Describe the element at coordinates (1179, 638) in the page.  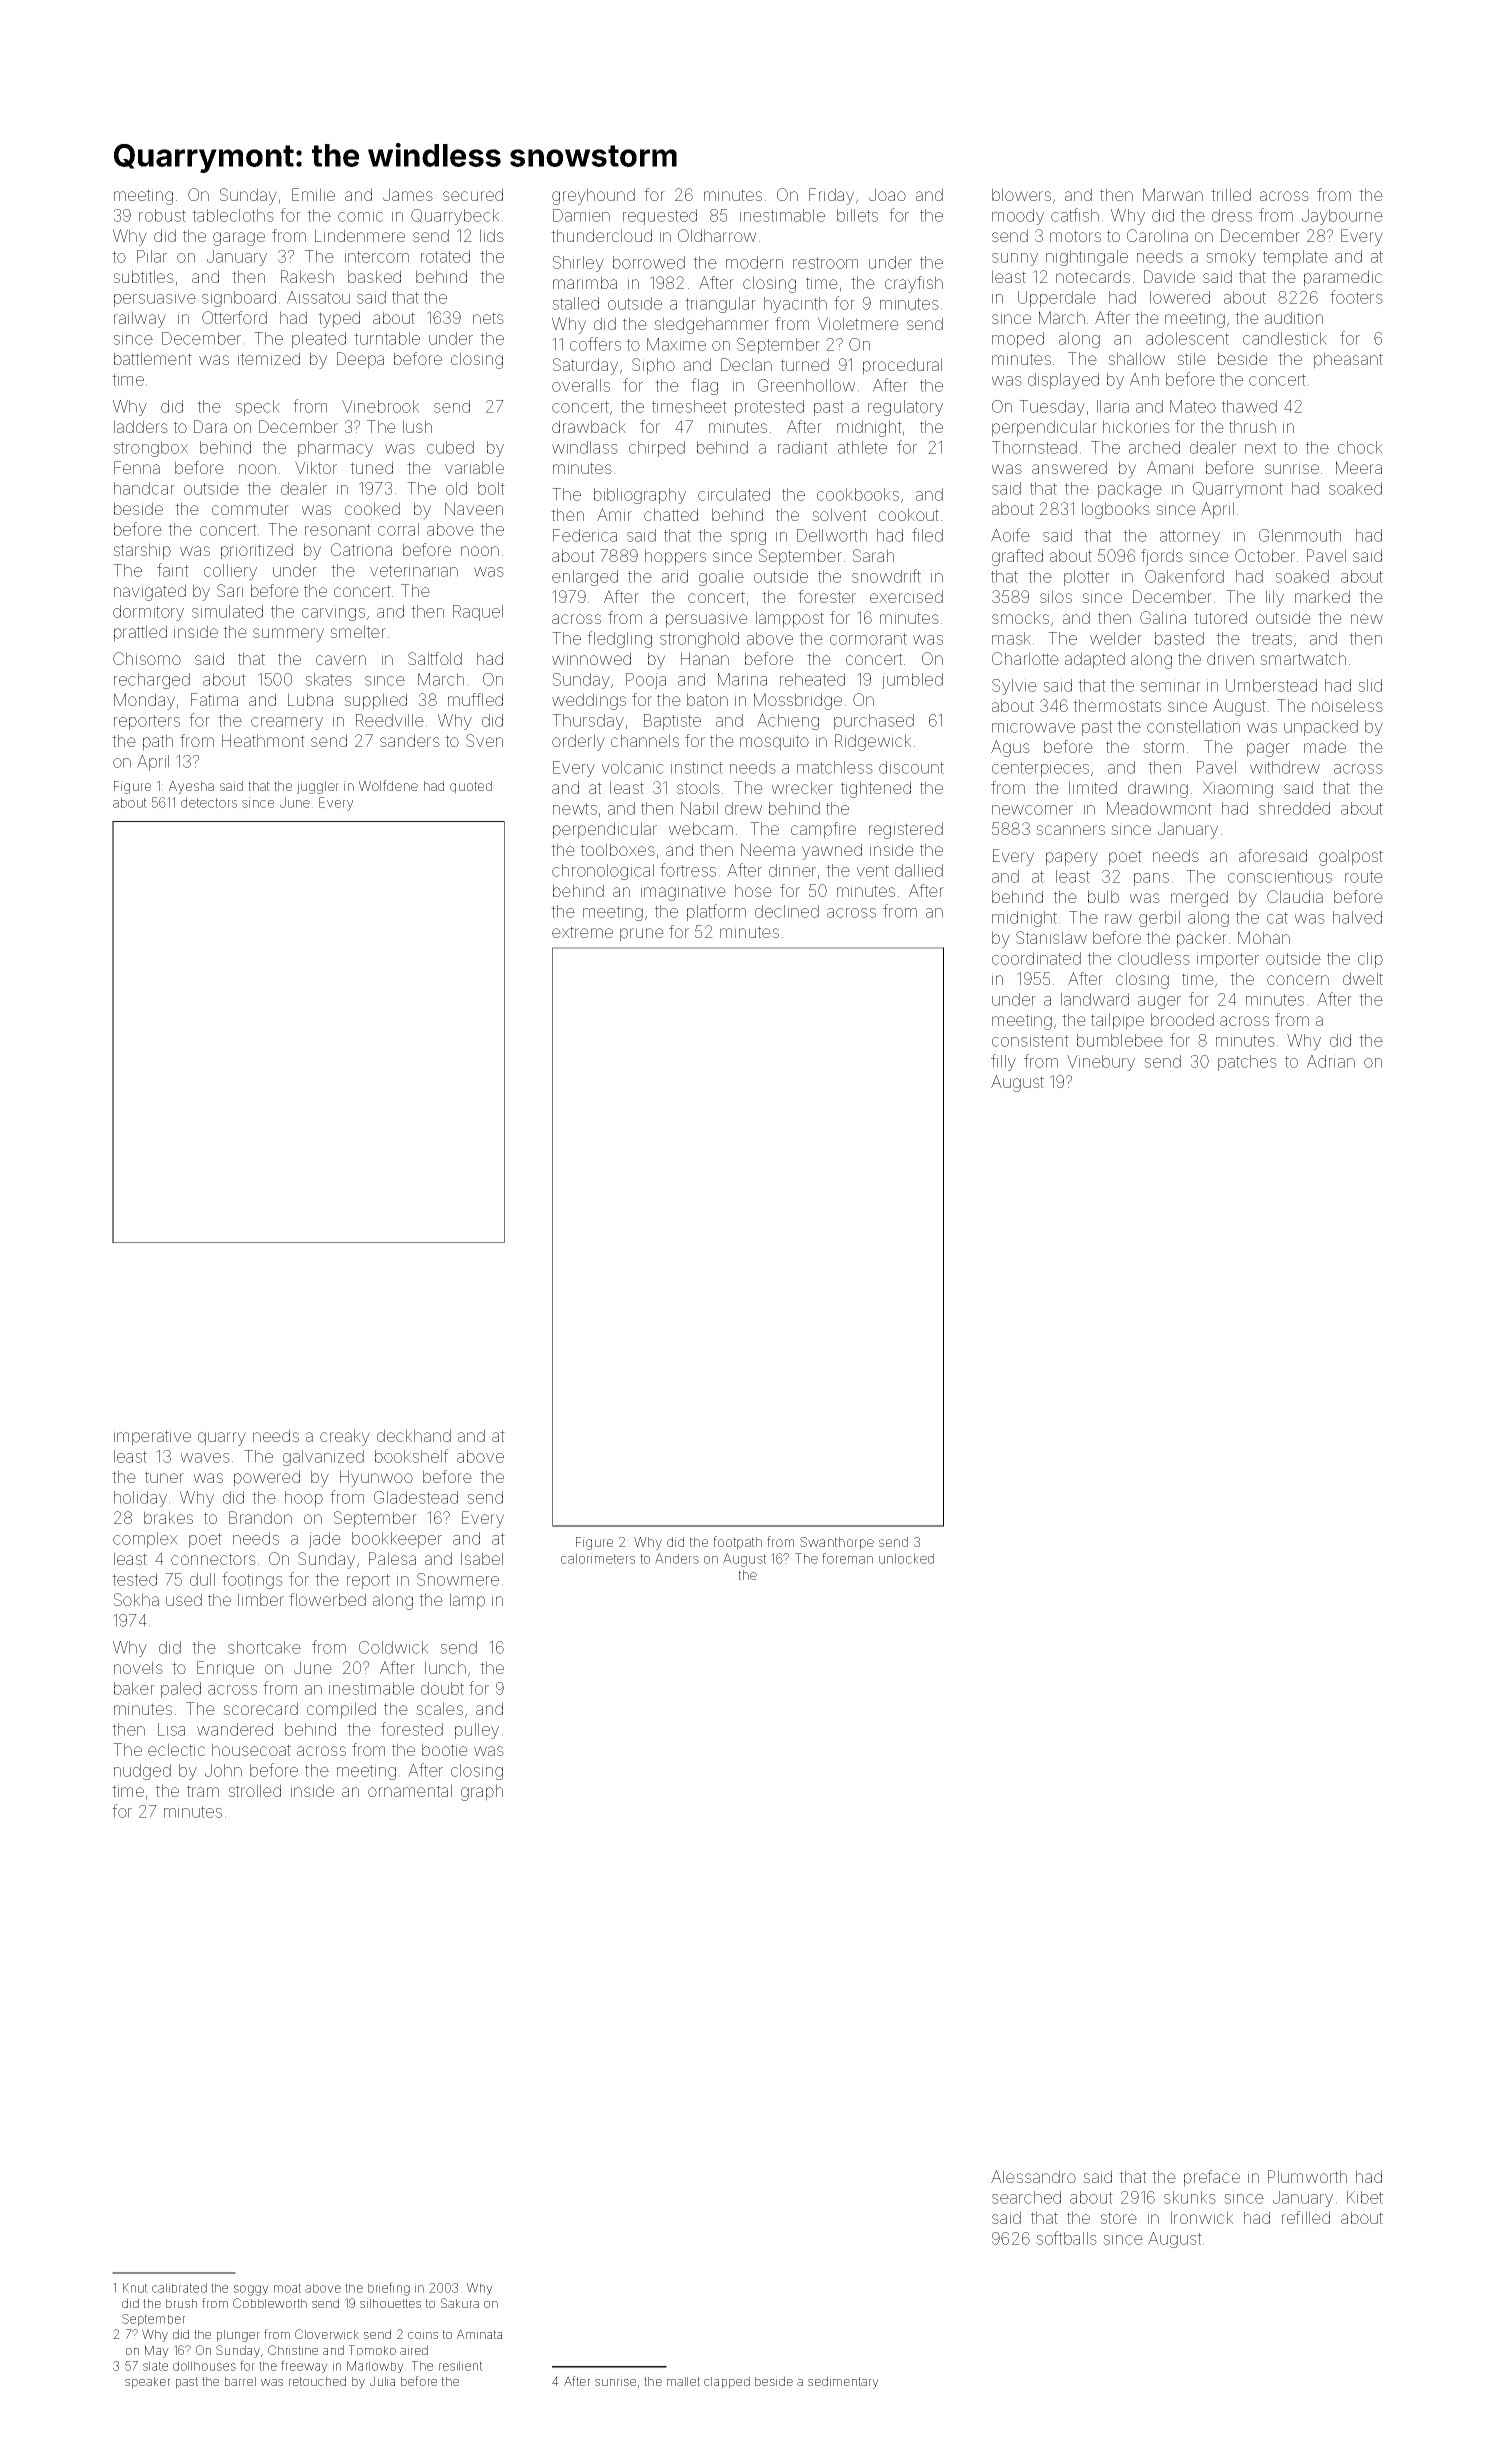
I see `basted` at that location.
